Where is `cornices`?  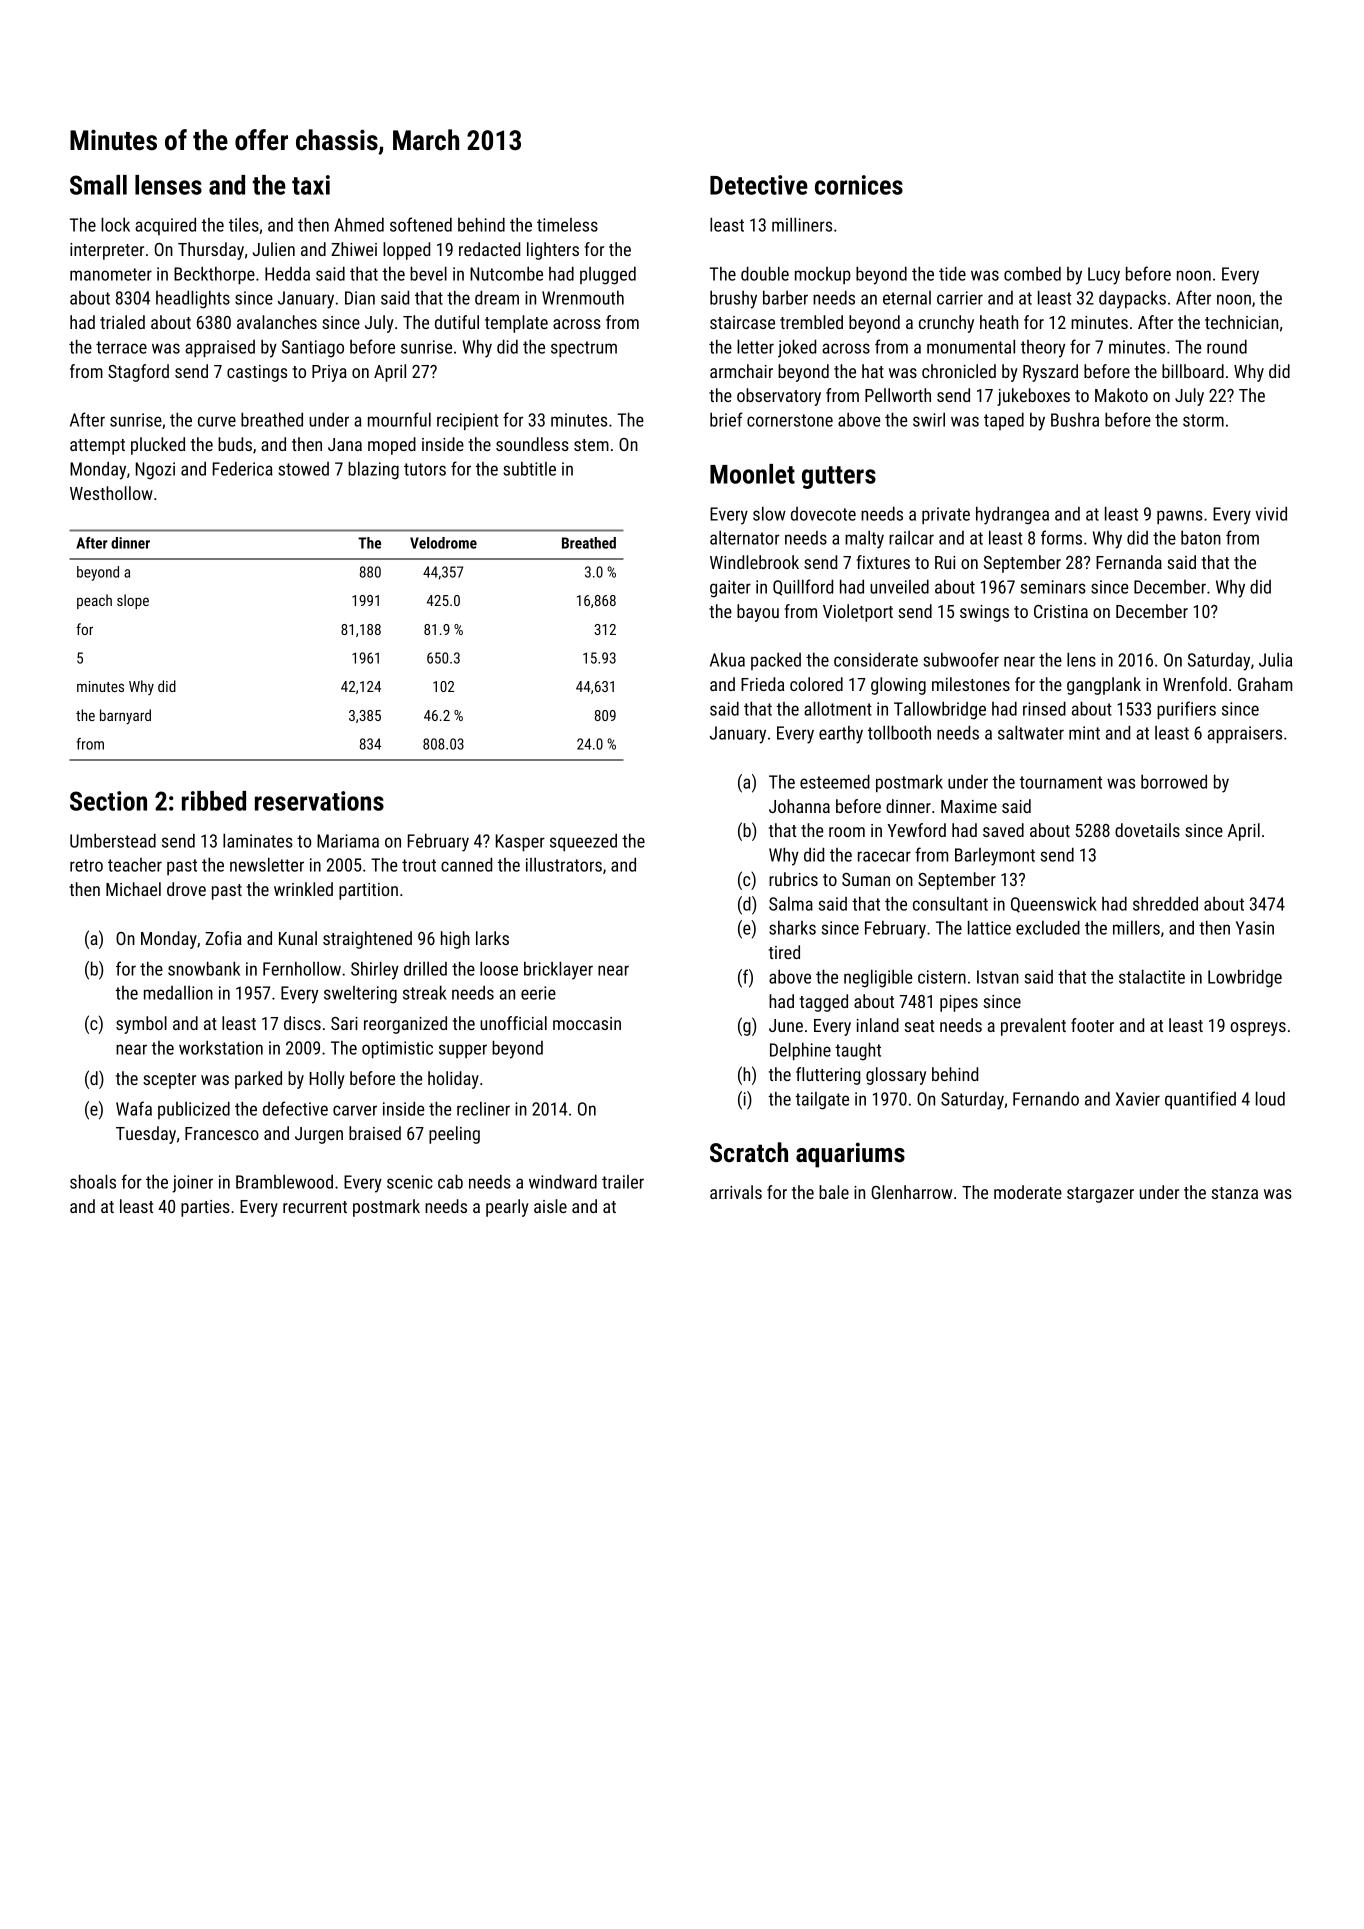
cornices is located at coordinates (859, 185).
